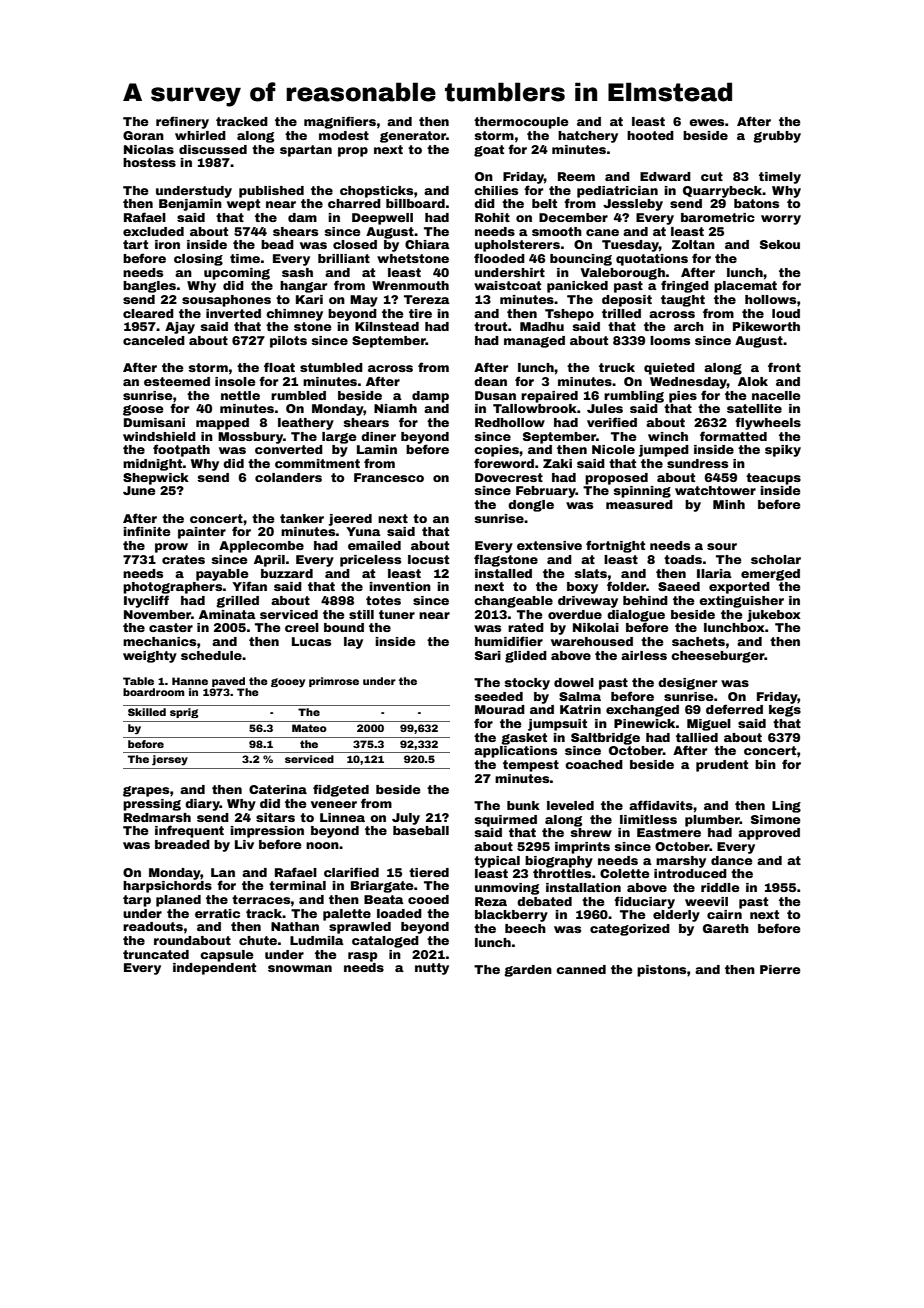  What do you see at coordinates (506, 821) in the page?
I see `squirmed` at bounding box center [506, 821].
